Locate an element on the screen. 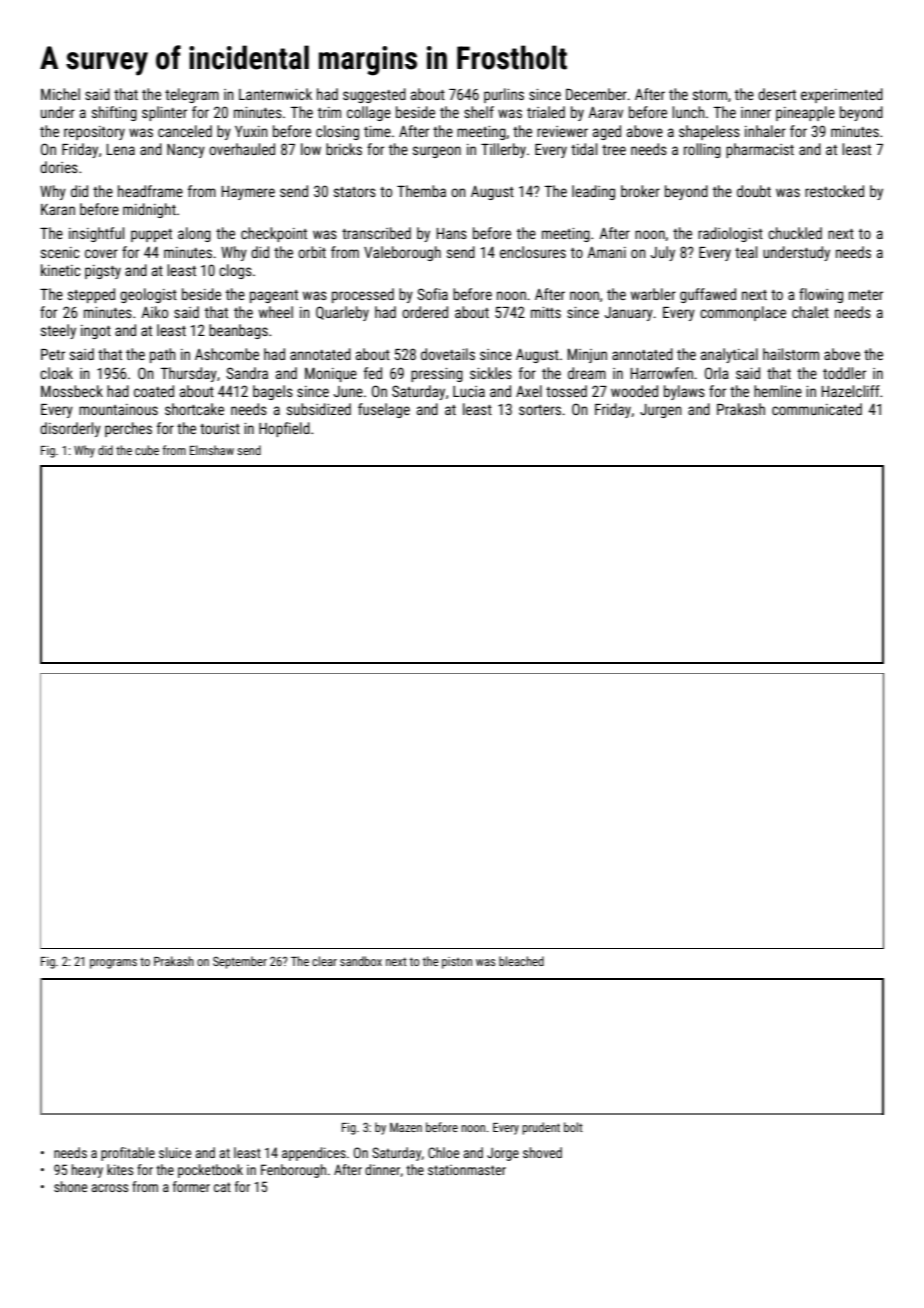 The image size is (924, 1308). purlins is located at coordinates (504, 95).
